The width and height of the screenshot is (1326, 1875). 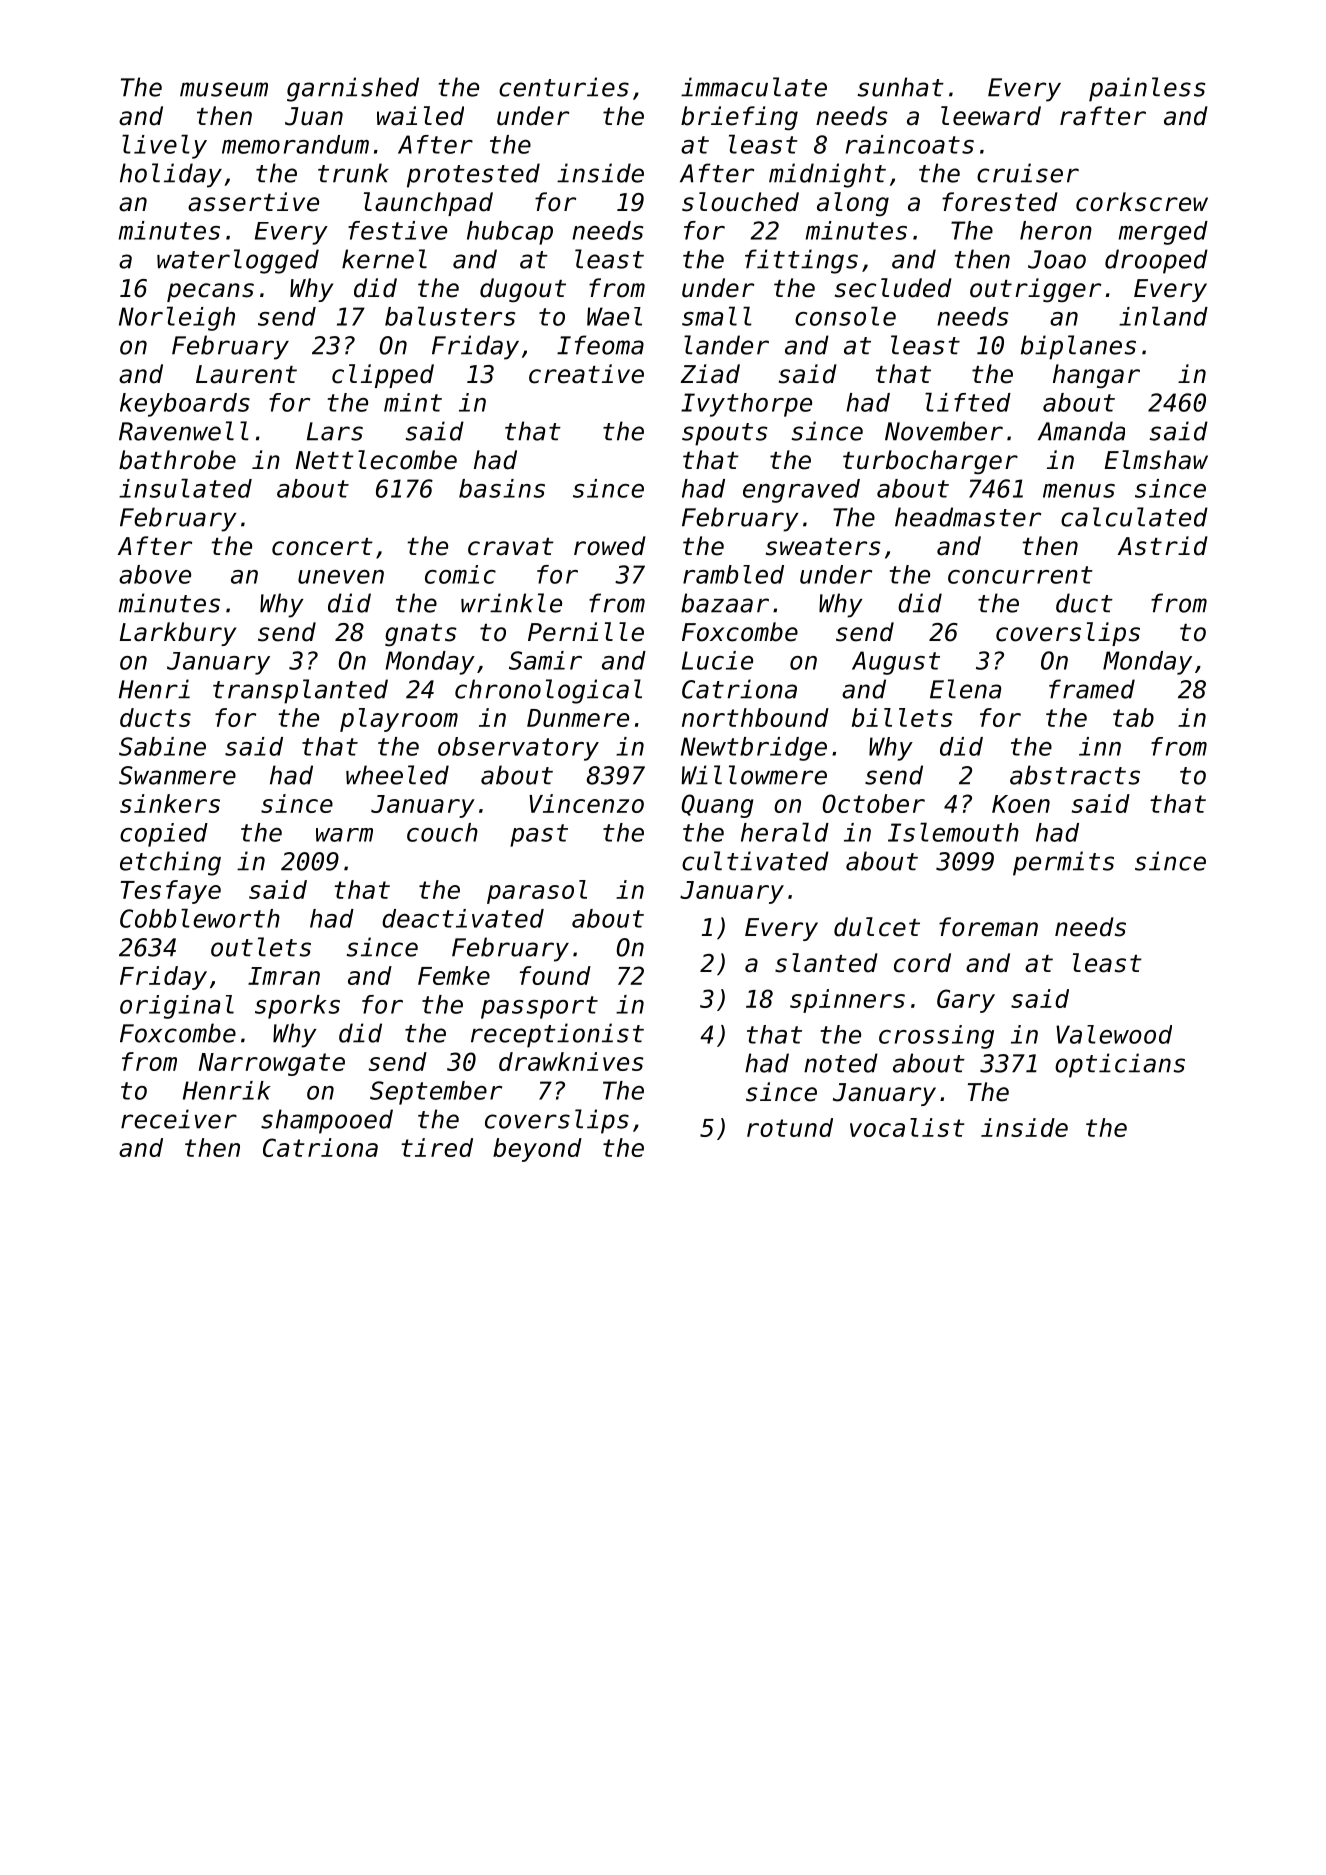 I want to click on observatory, so click(x=518, y=749).
